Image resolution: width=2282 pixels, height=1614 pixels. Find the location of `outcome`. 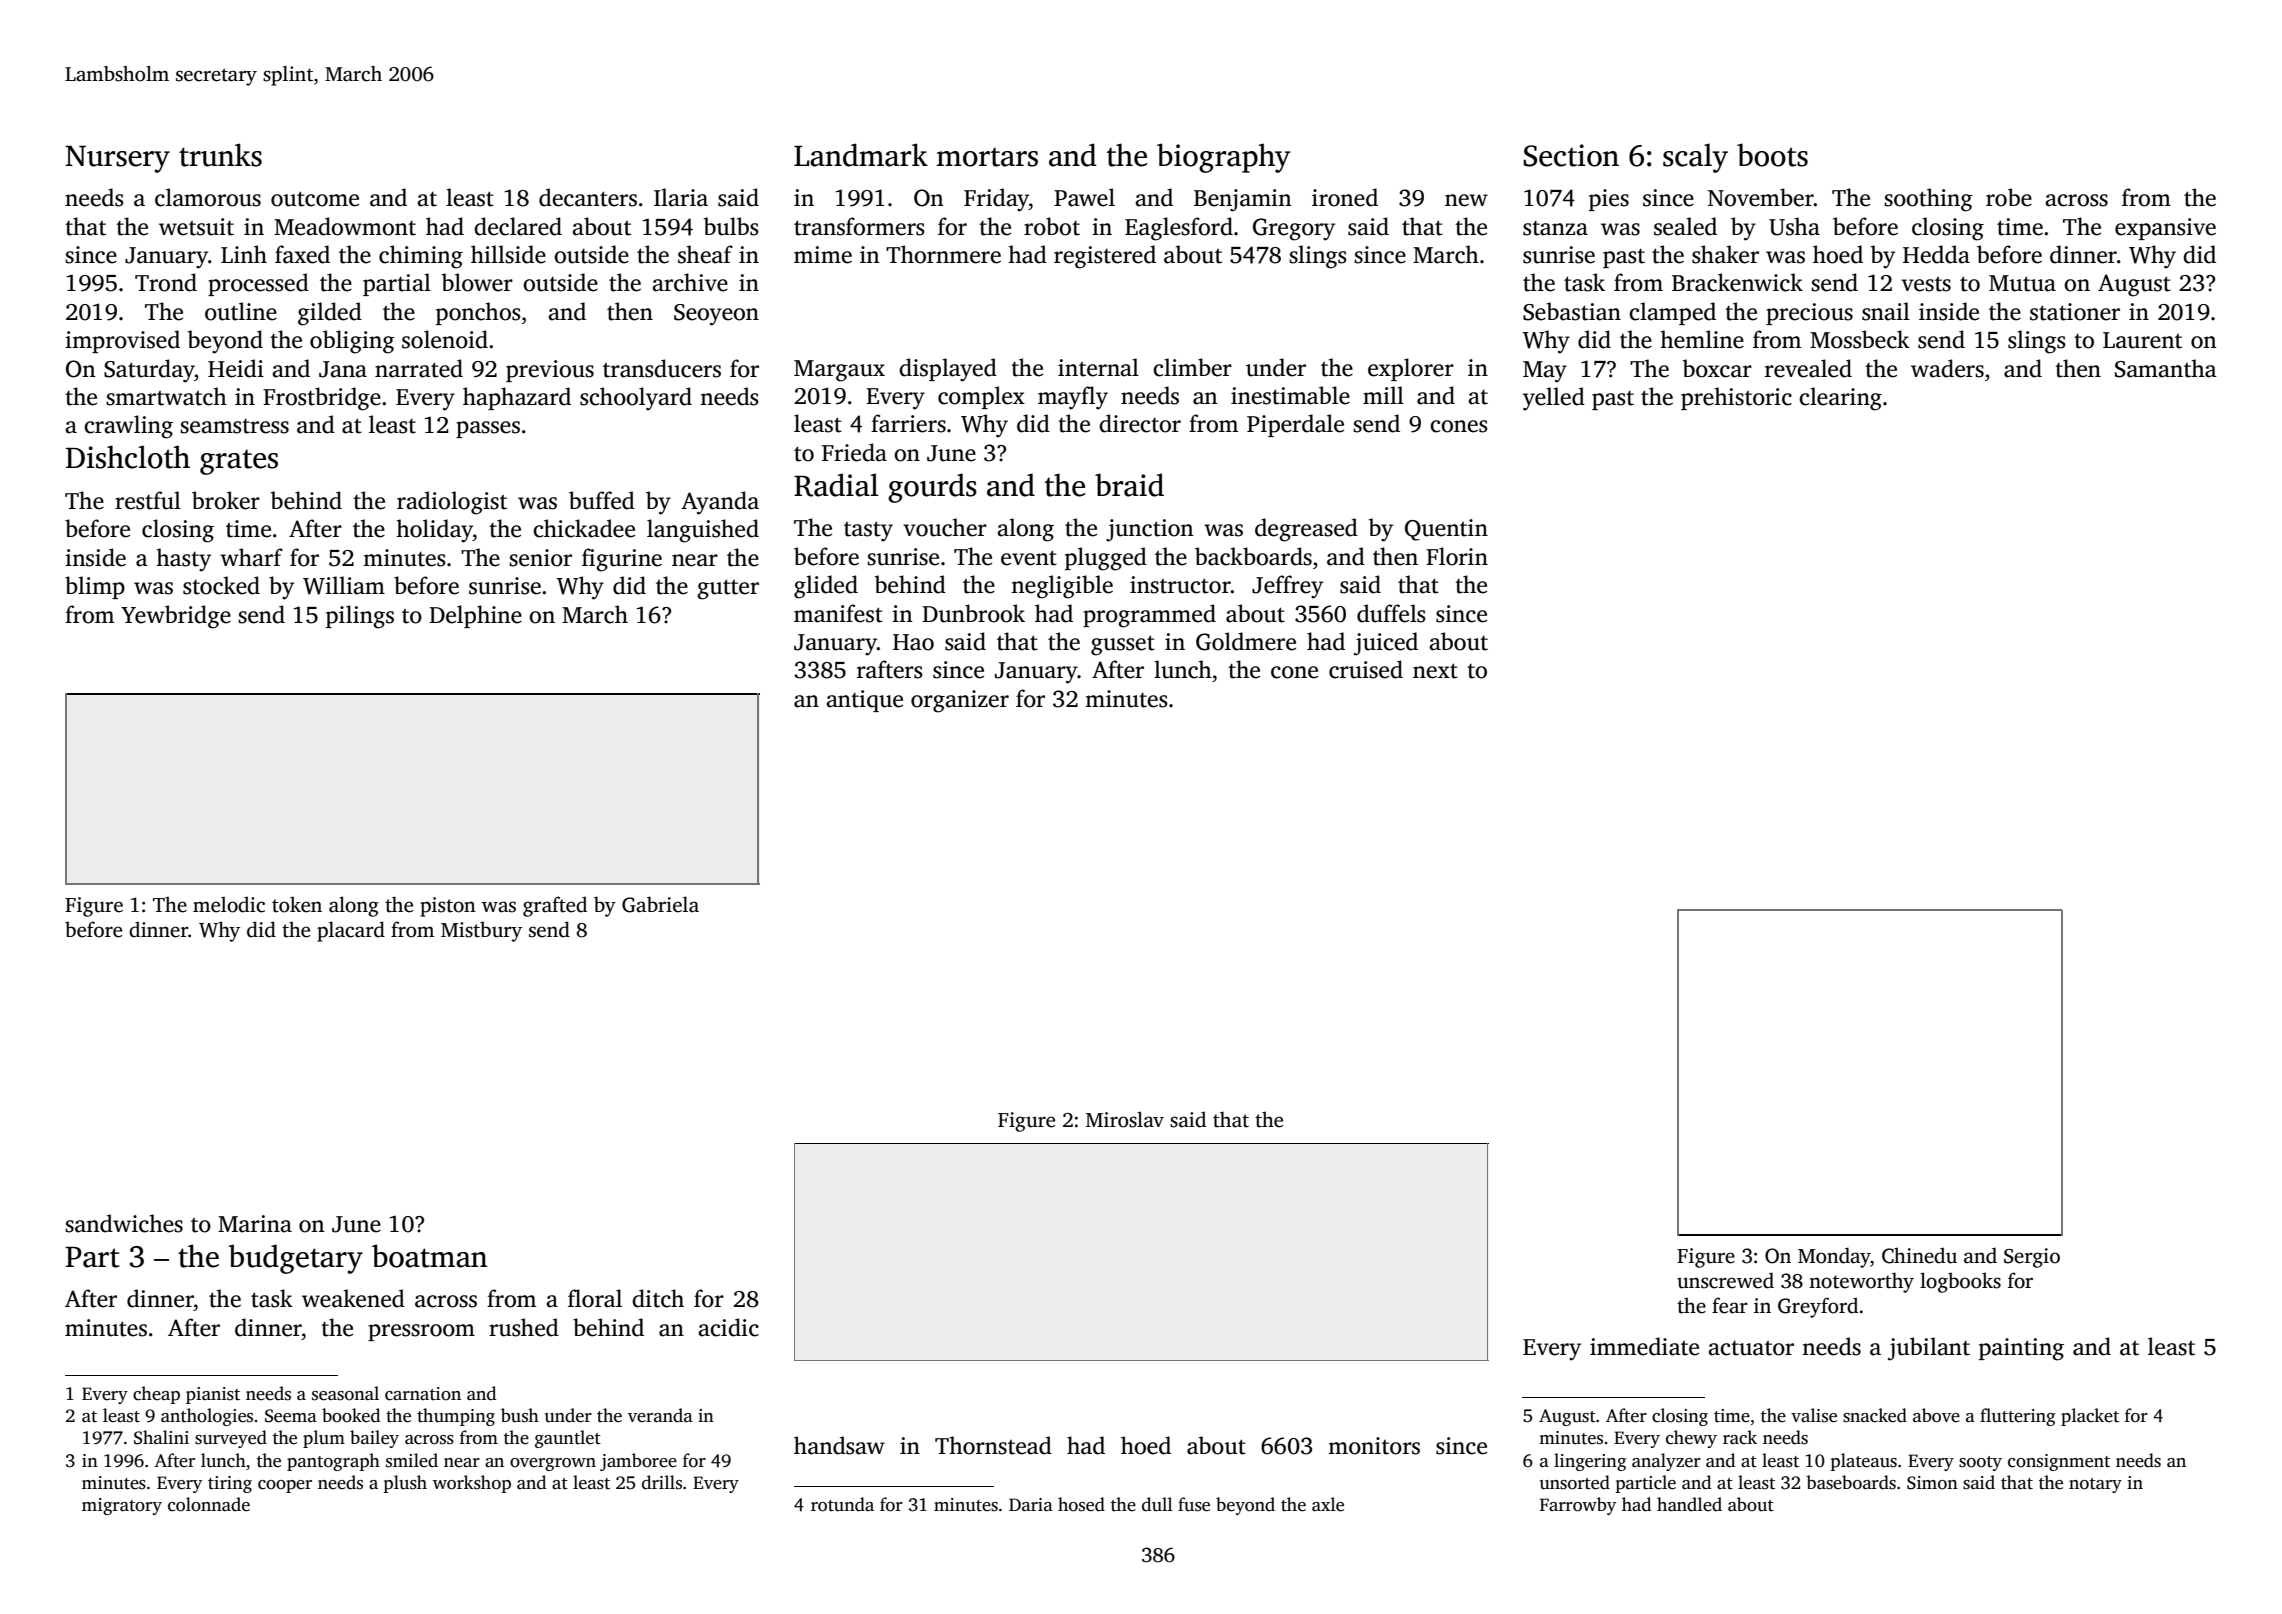

outcome is located at coordinates (315, 199).
